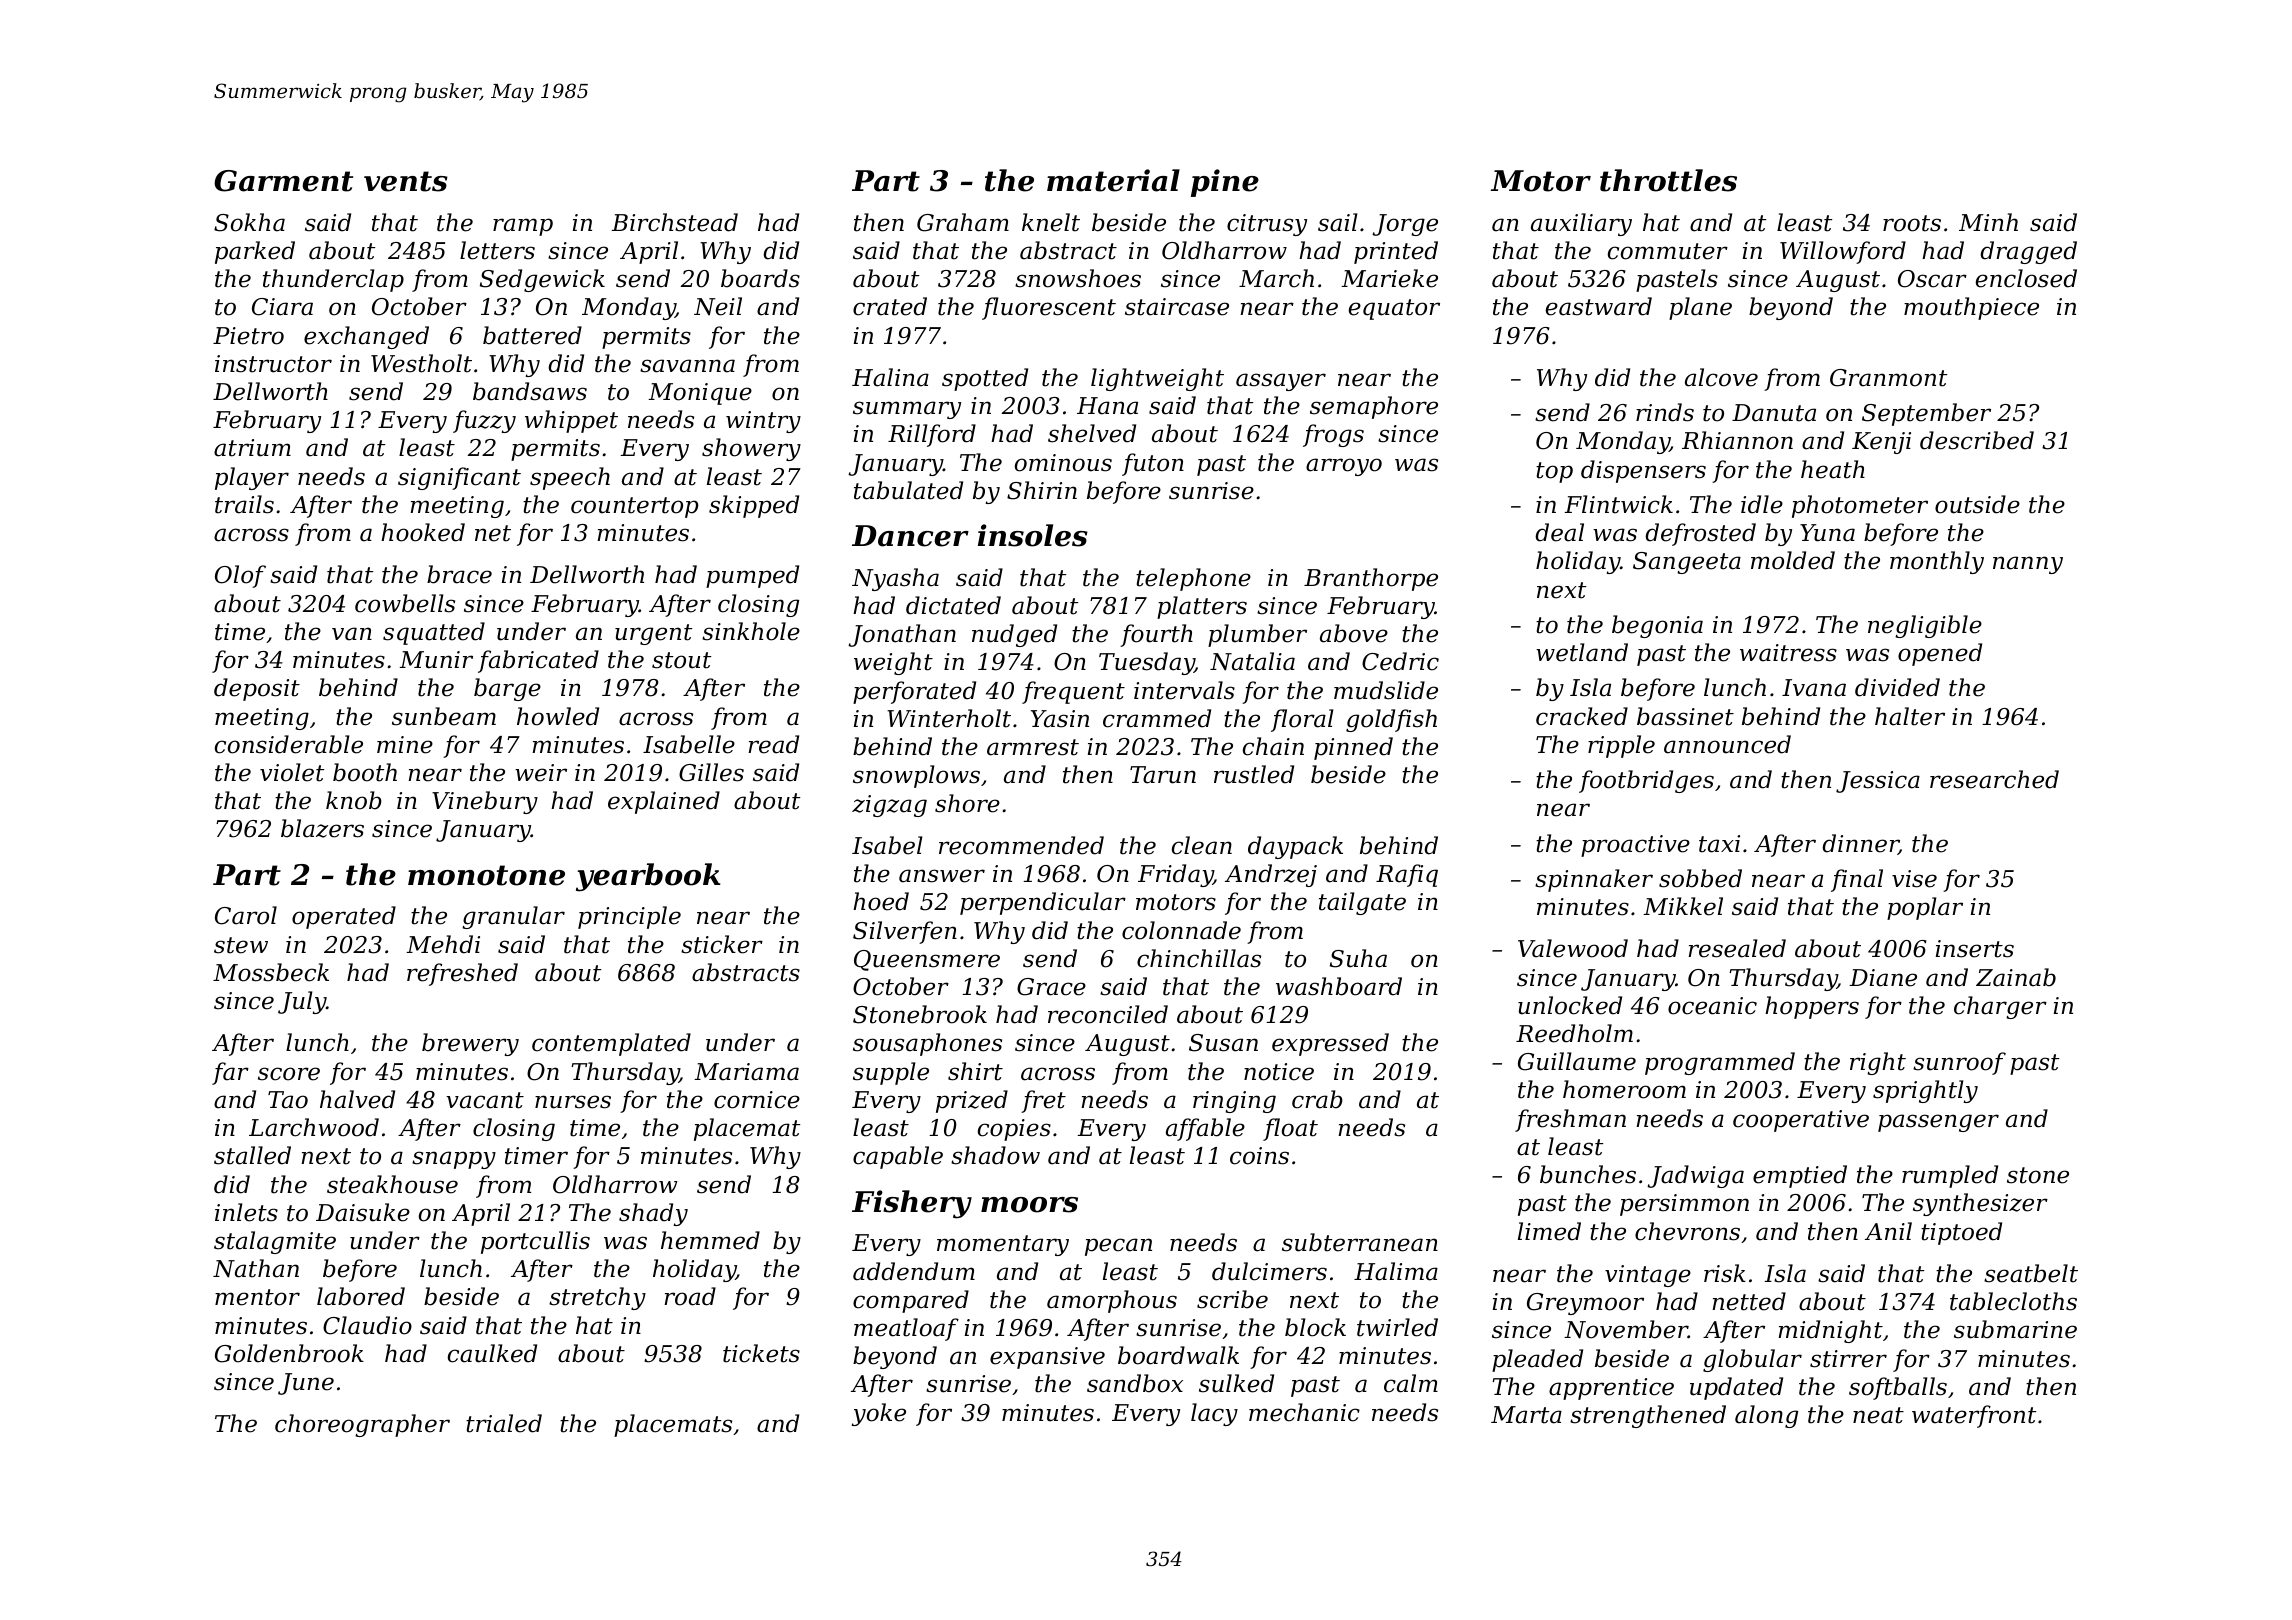 This image has width=2292, height=1620. What do you see at coordinates (275, 1242) in the image?
I see `stalagmite` at bounding box center [275, 1242].
